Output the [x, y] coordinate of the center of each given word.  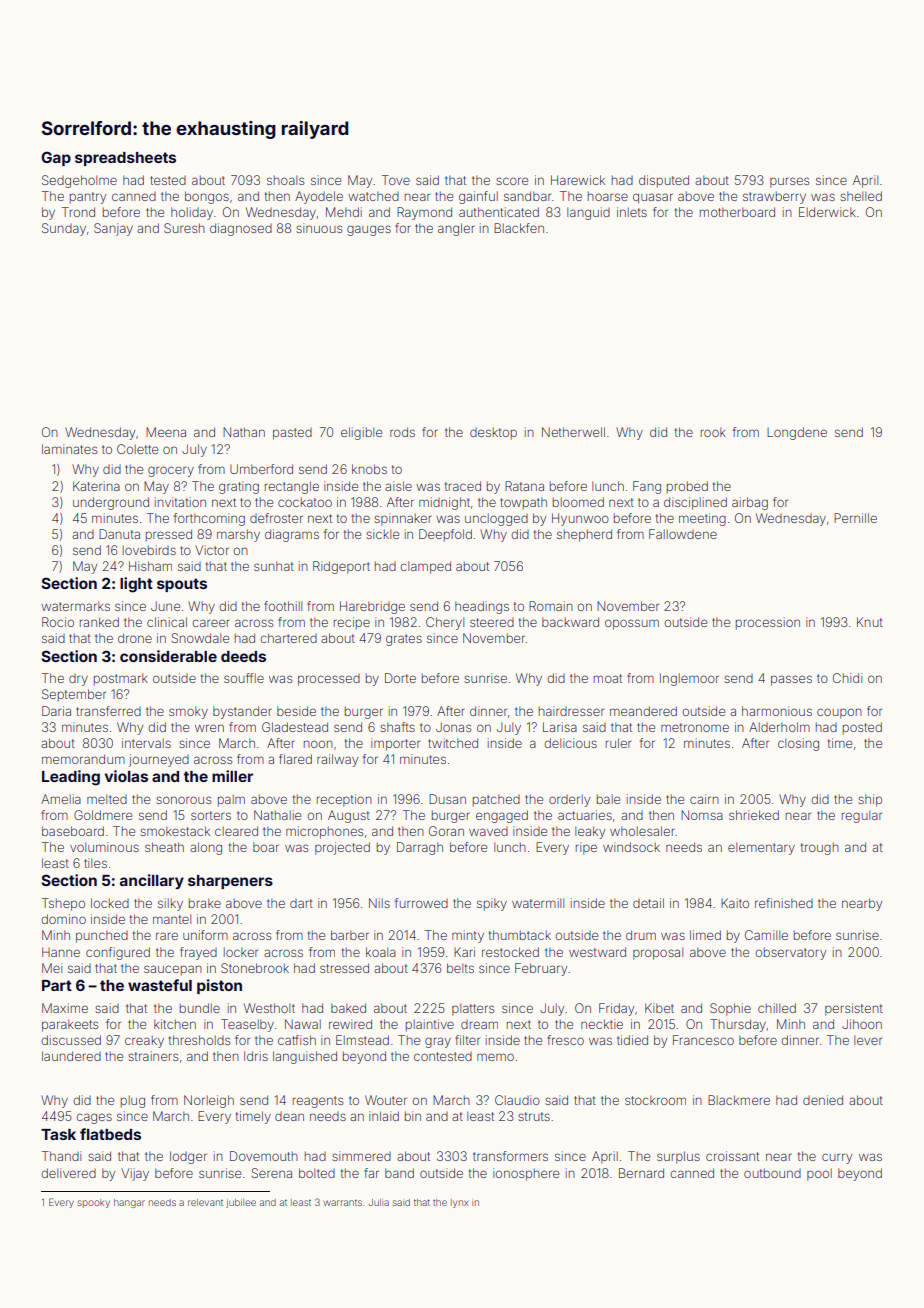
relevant [205, 1202]
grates [404, 640]
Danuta [119, 534]
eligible [361, 433]
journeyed [159, 760]
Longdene [797, 433]
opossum [632, 624]
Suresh [184, 228]
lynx [460, 1203]
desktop [493, 433]
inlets [632, 212]
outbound [772, 1173]
